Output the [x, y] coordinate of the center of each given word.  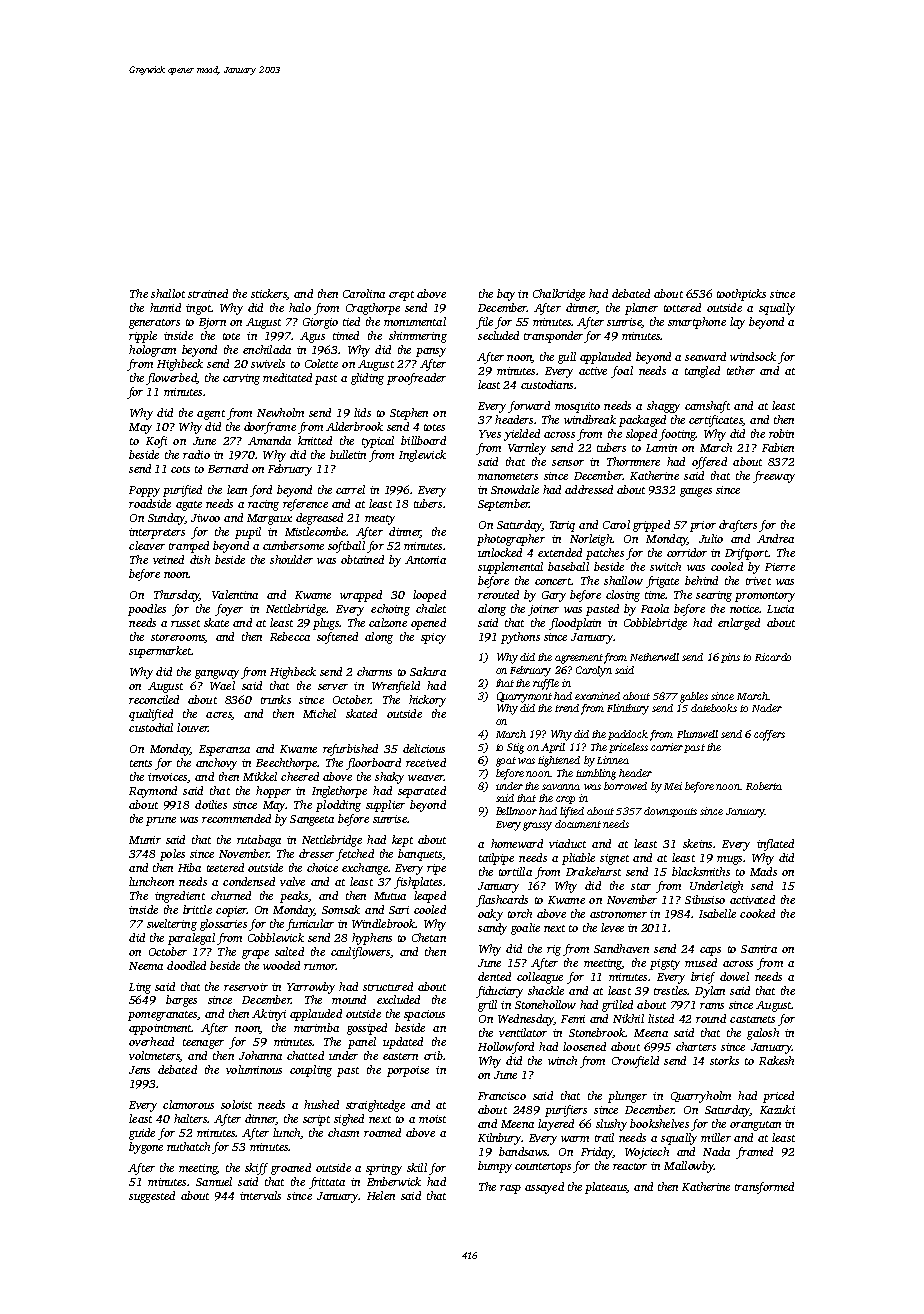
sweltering [172, 925]
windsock [753, 356]
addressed [589, 489]
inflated [775, 845]
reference [305, 505]
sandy [492, 929]
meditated [287, 377]
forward [529, 407]
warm [575, 1139]
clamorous [188, 1104]
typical [378, 442]
